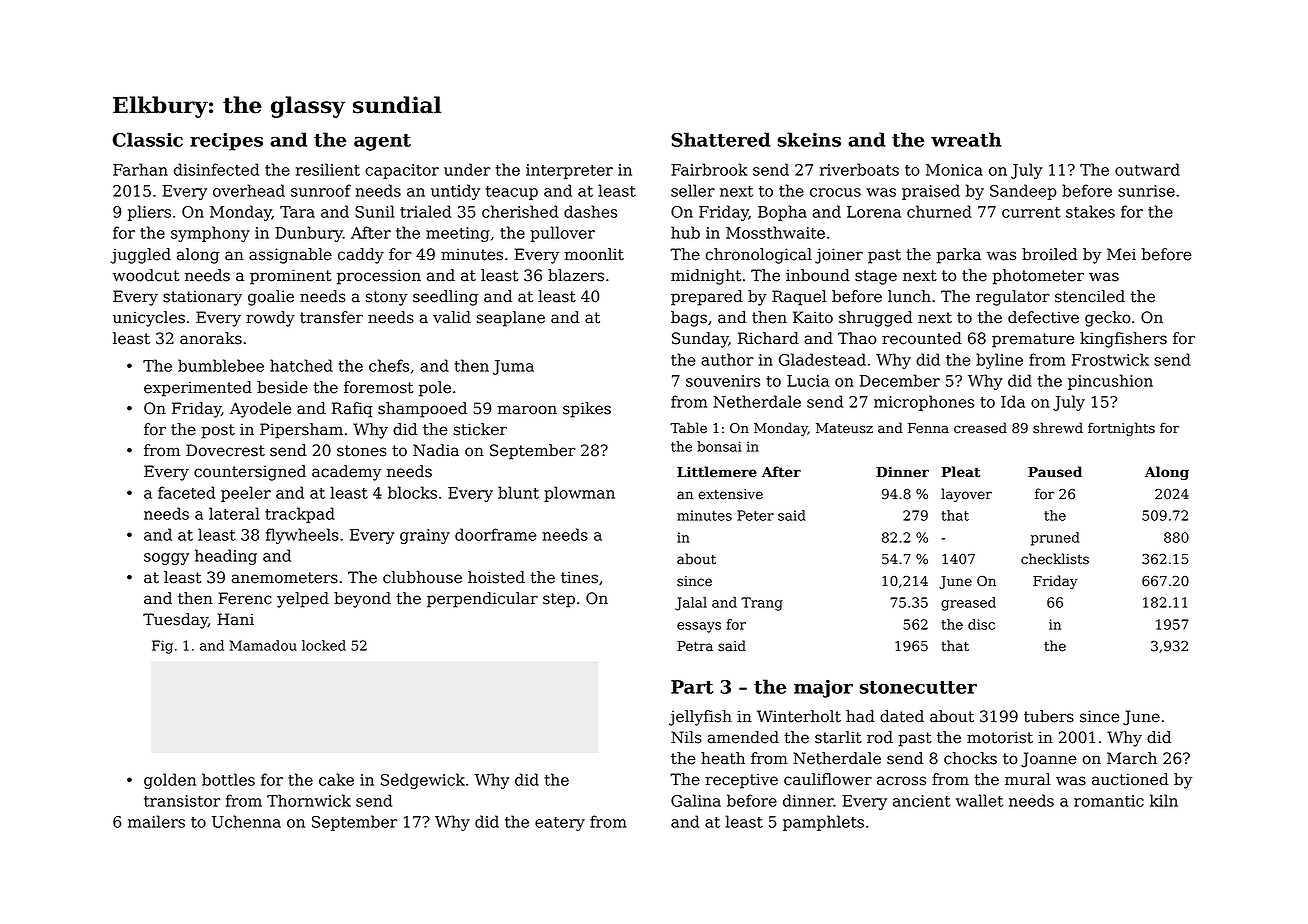  What do you see at coordinates (1146, 191) in the screenshot?
I see `sunrise` at bounding box center [1146, 191].
